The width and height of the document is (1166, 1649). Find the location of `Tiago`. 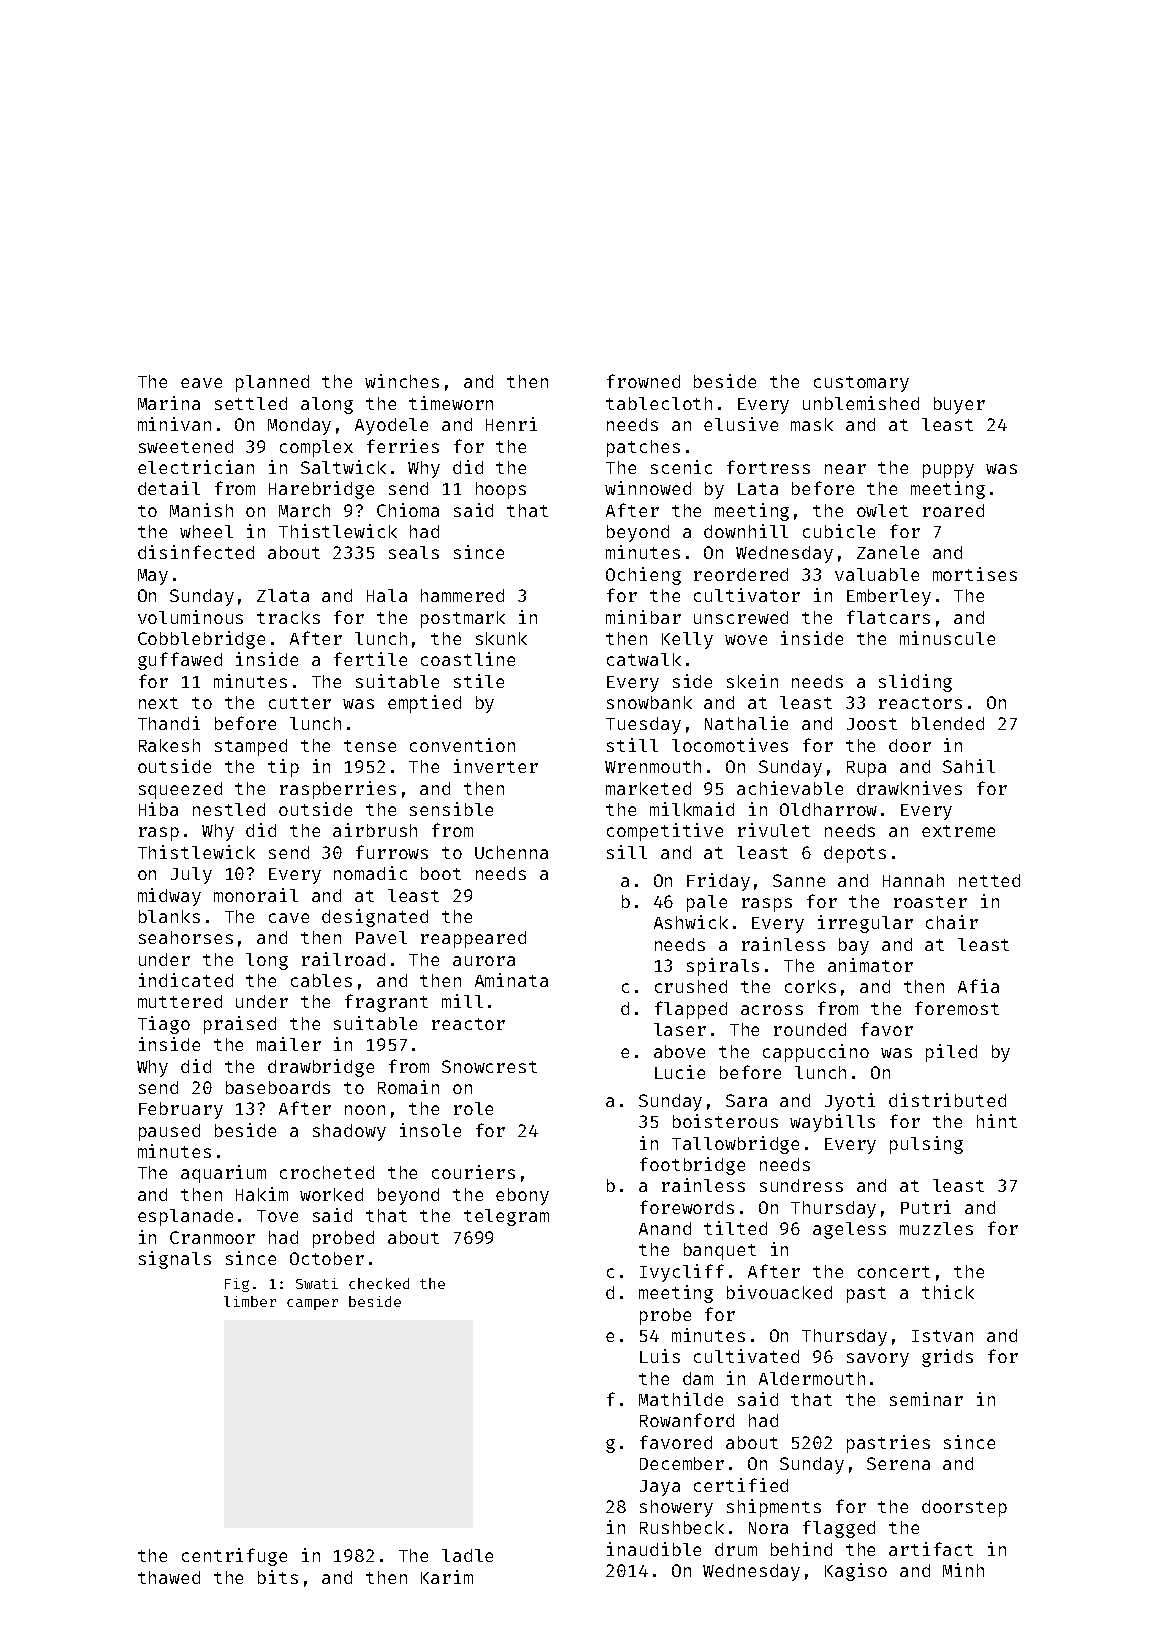

Tiago is located at coordinates (164, 1025).
